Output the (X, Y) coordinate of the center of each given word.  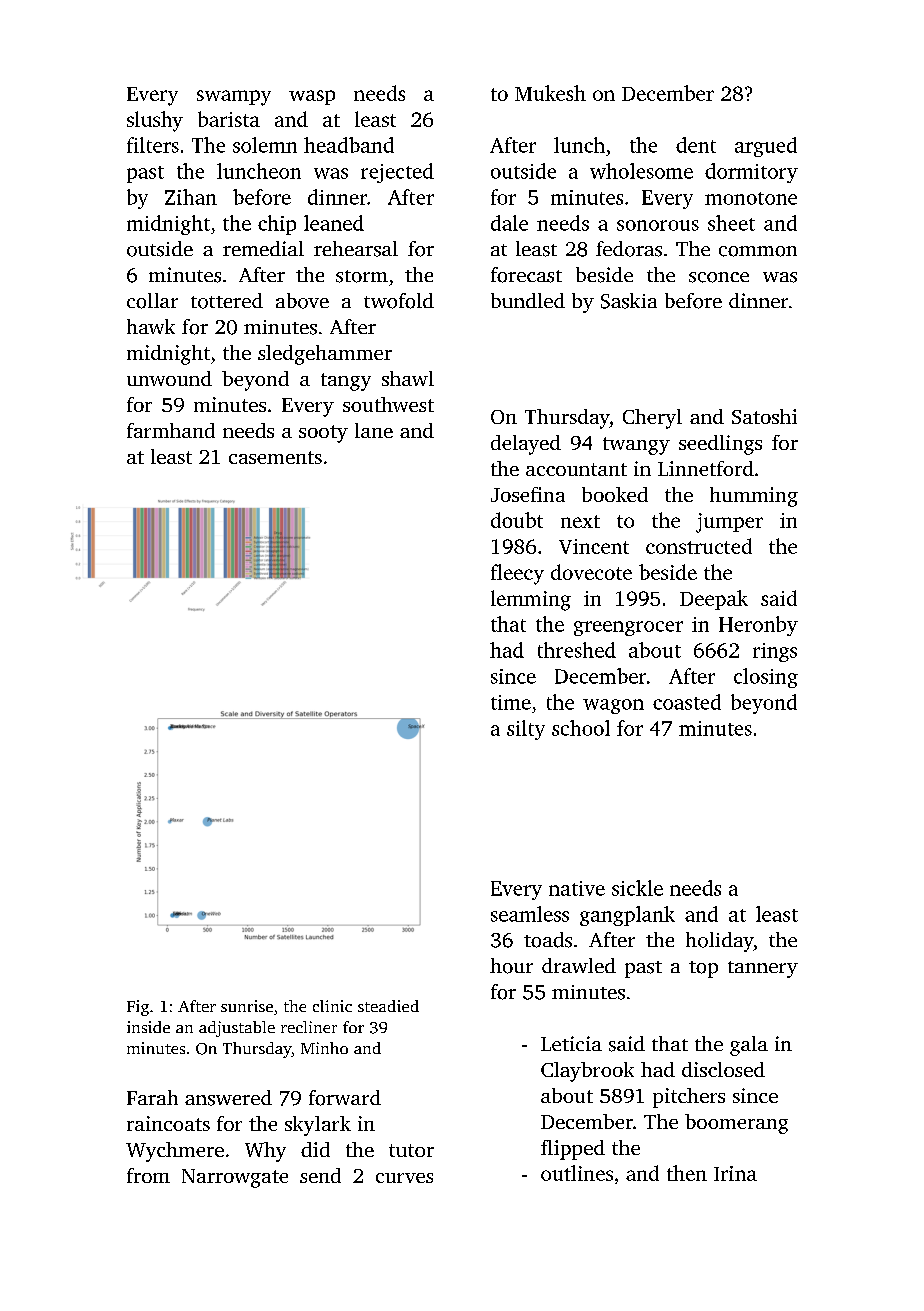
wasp (312, 97)
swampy (234, 98)
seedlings (720, 445)
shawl (408, 378)
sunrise (247, 1006)
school (581, 728)
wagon (613, 706)
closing (766, 678)
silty (526, 730)
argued (766, 147)
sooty (323, 434)
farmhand (171, 430)
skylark (318, 1126)
